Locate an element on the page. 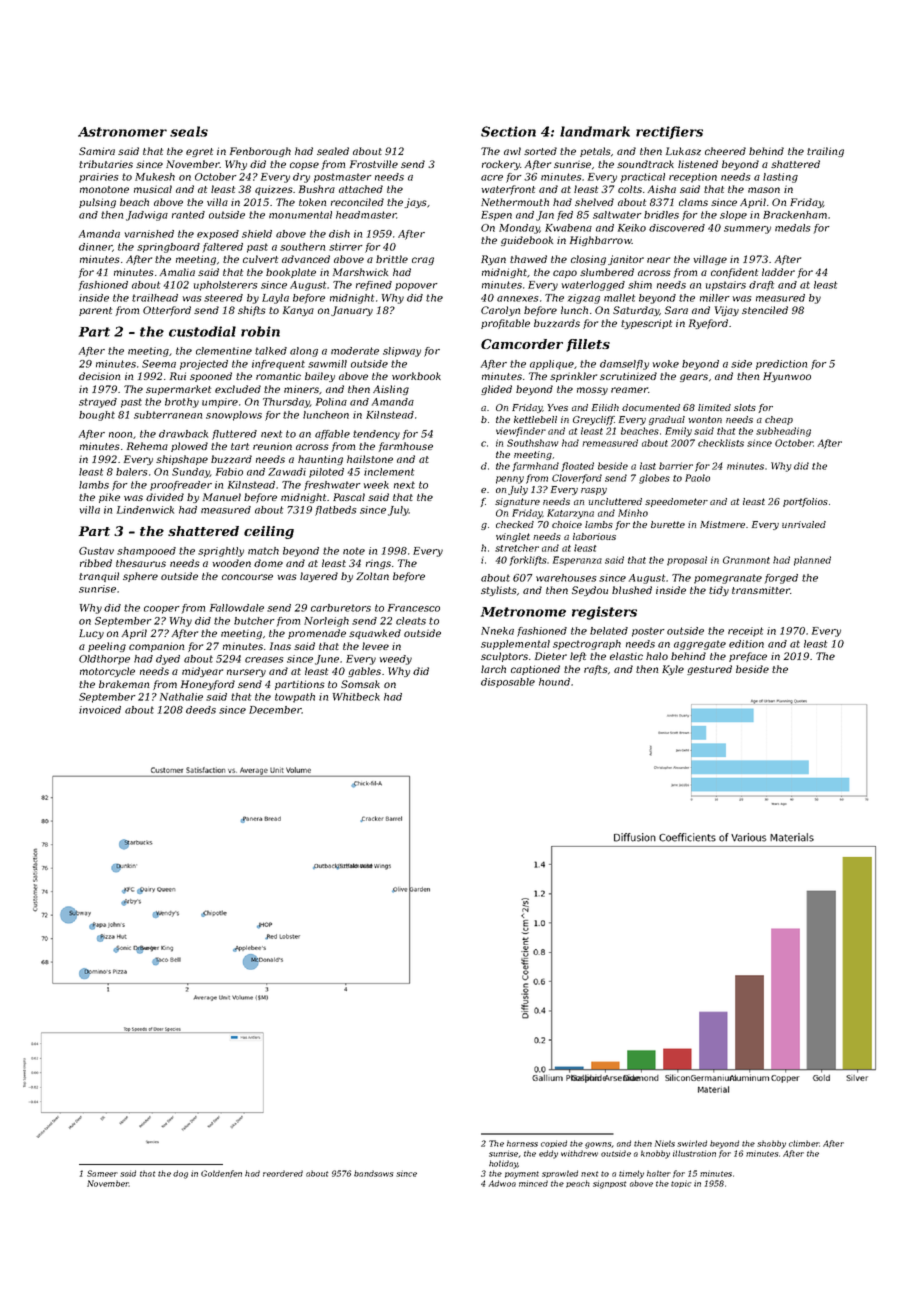  towpath is located at coordinates (295, 698).
